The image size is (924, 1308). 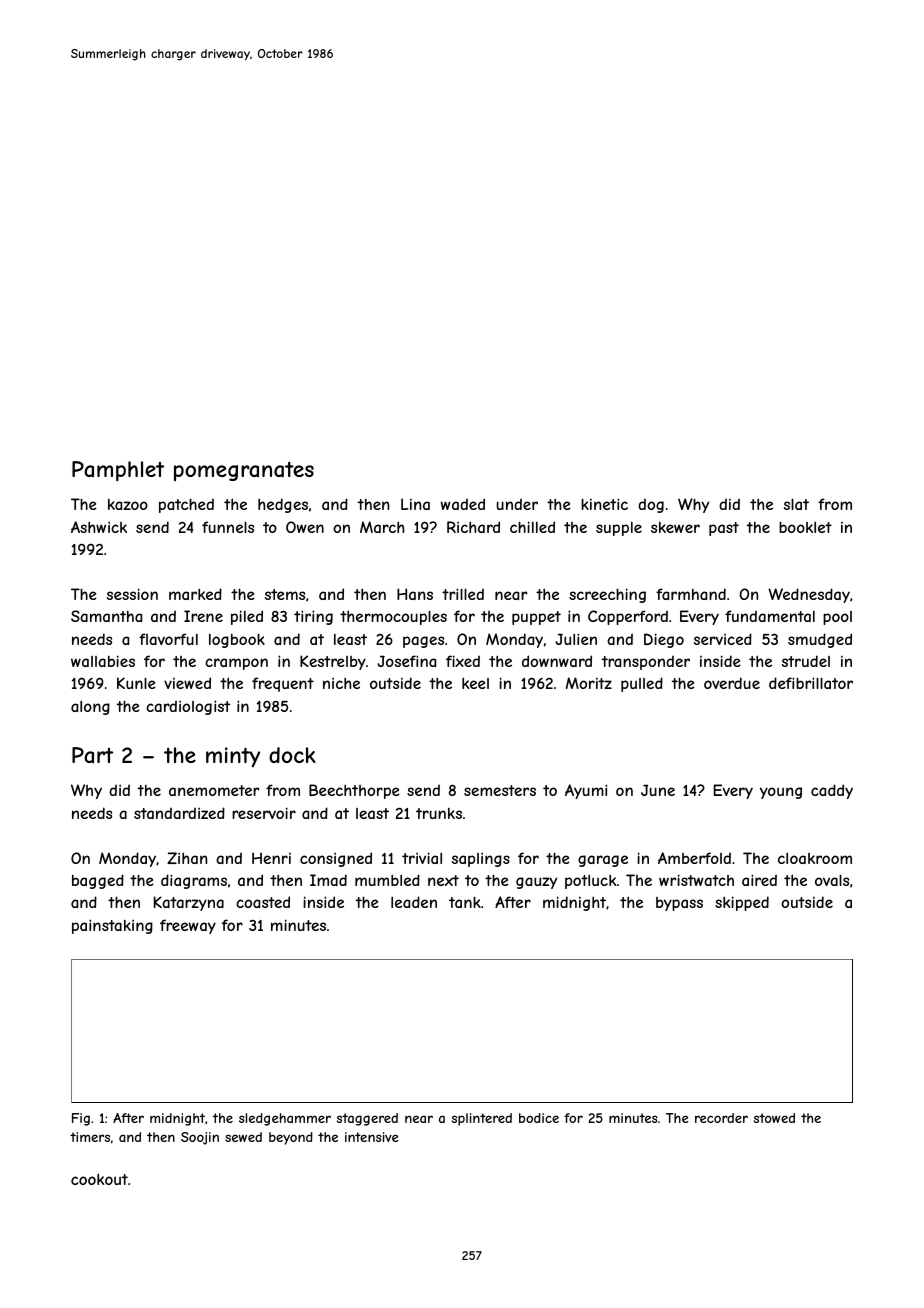 I want to click on crampon, so click(x=236, y=664).
